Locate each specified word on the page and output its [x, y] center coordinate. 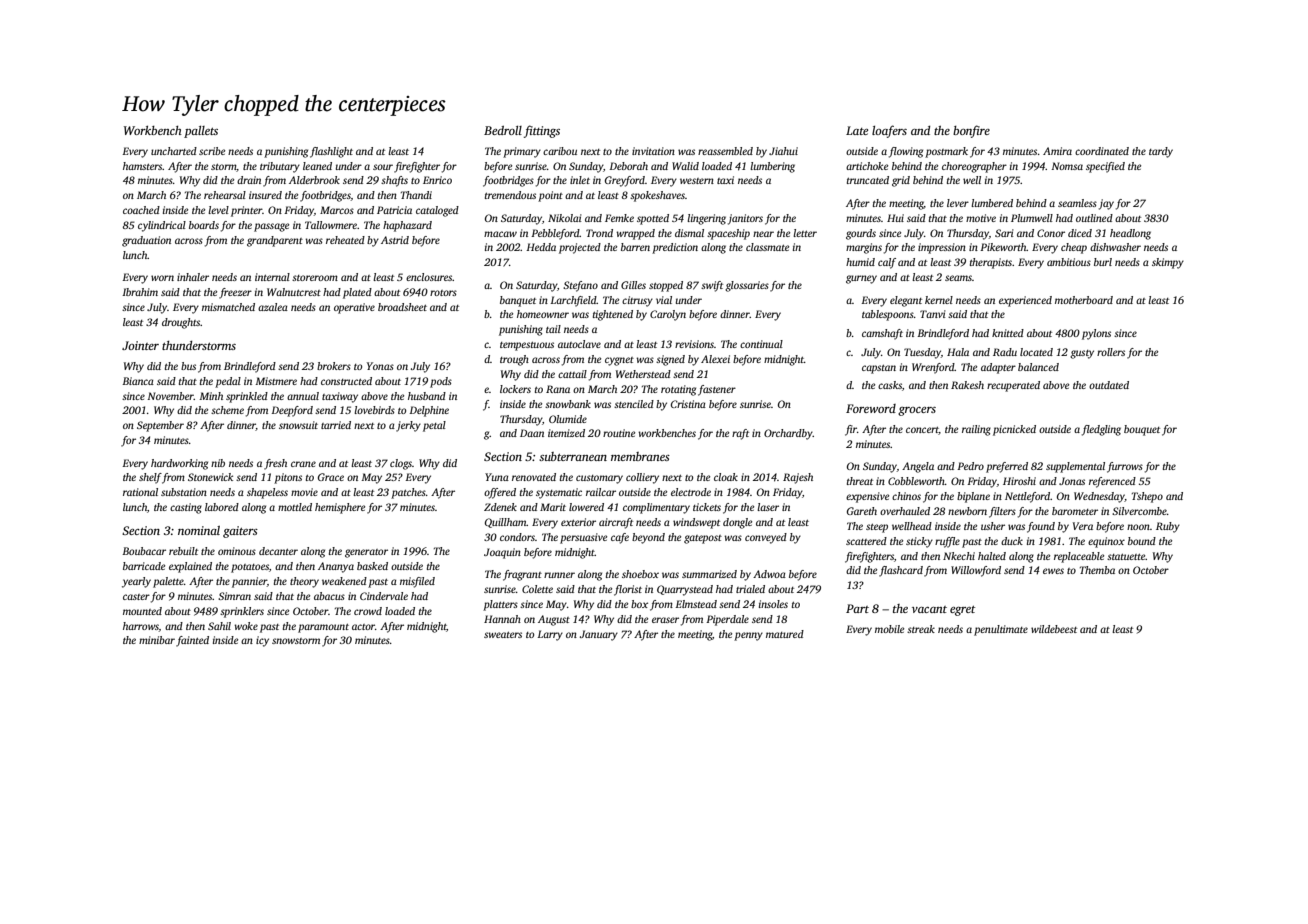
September [160, 426]
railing [976, 430]
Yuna [497, 477]
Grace [331, 477]
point [550, 196]
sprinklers [242, 612]
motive [981, 218]
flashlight [331, 152]
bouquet [1142, 430]
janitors [745, 219]
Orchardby [788, 434]
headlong [1130, 234]
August [554, 620]
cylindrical [162, 226]
